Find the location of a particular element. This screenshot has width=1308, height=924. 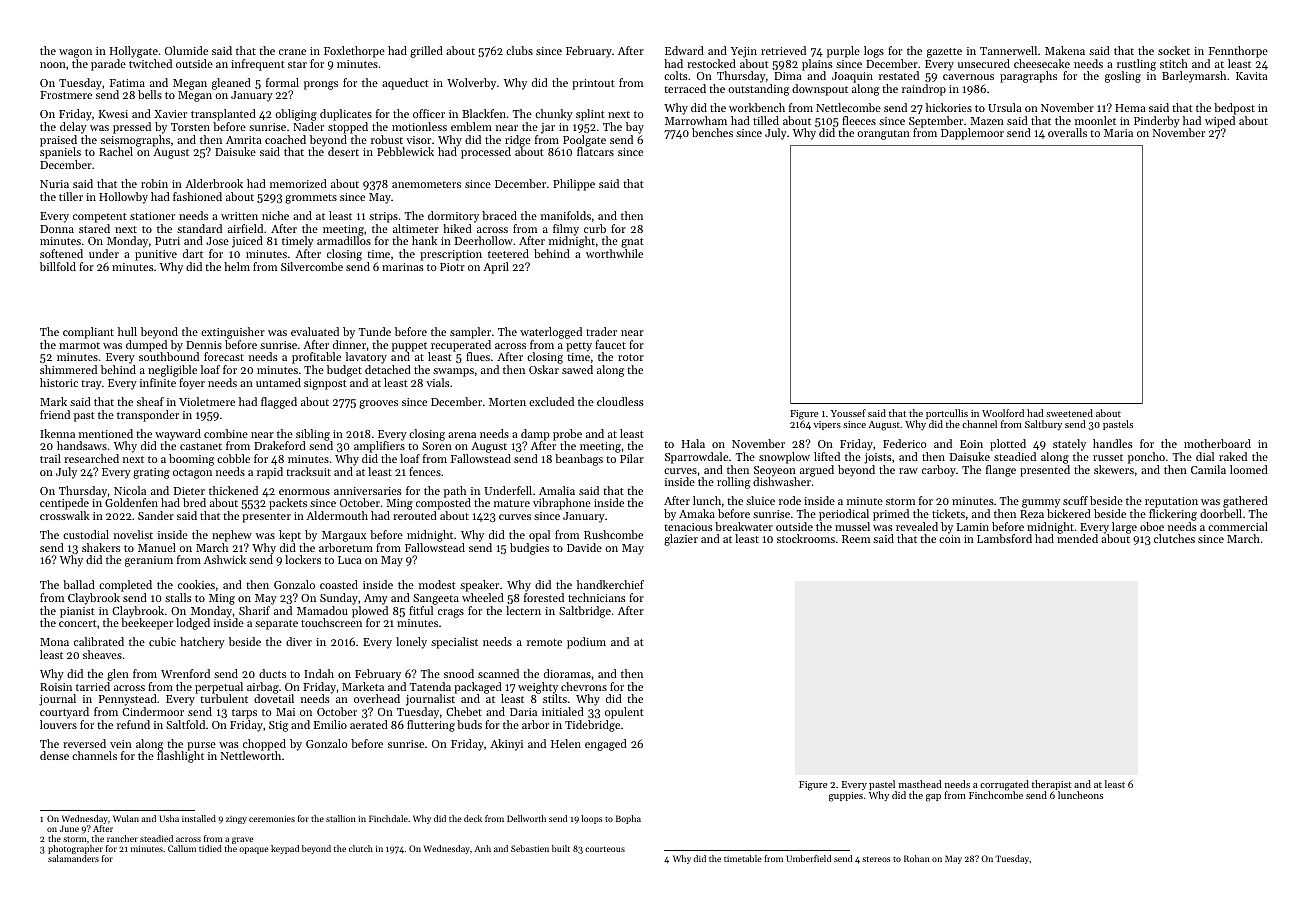

Nettleworth is located at coordinates (251, 755).
